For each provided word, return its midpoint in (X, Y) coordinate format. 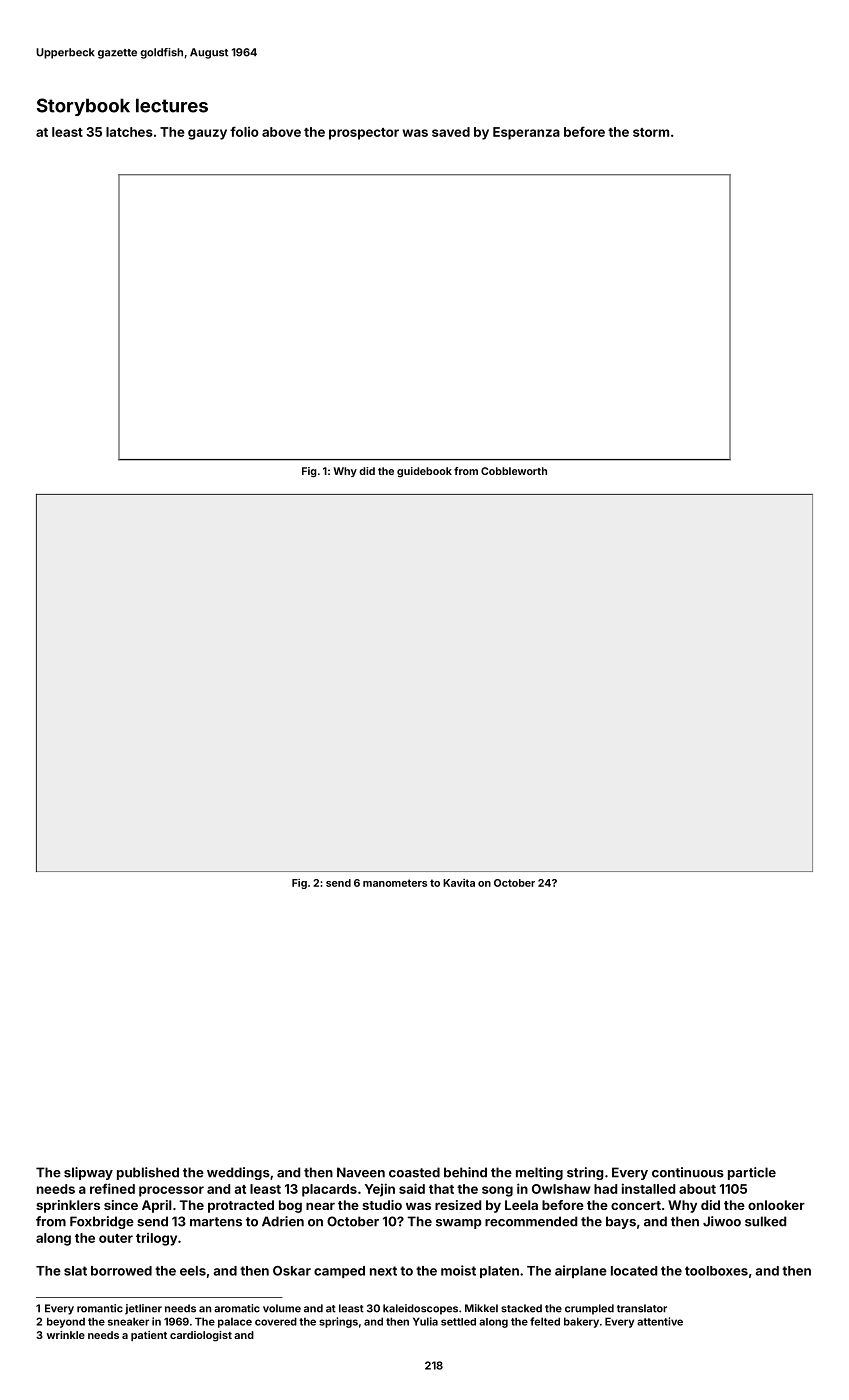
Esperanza (526, 133)
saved (451, 132)
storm (651, 132)
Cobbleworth (514, 471)
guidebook (424, 472)
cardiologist (201, 1336)
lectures (172, 105)
